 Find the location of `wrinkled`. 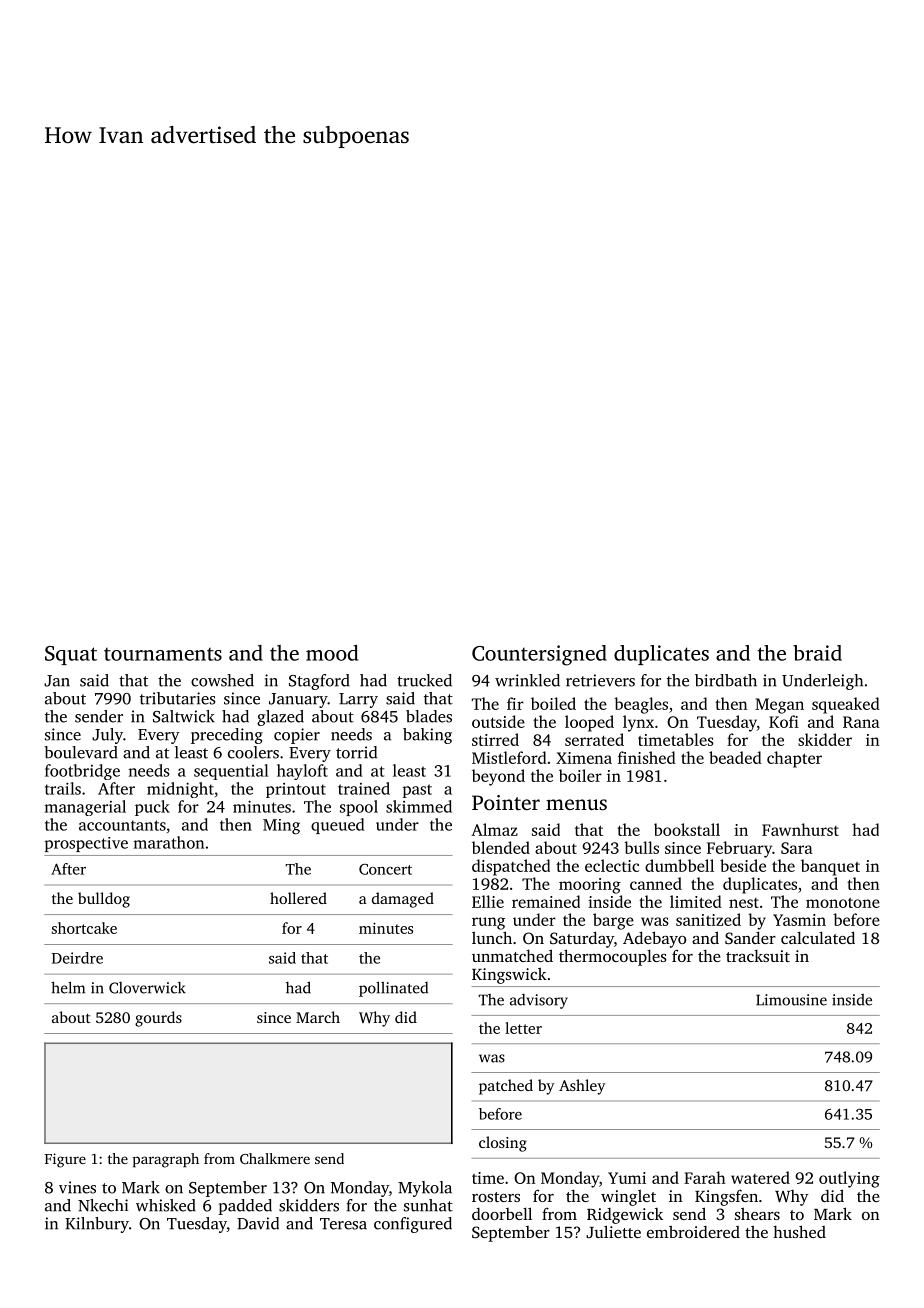

wrinkled is located at coordinates (527, 680).
